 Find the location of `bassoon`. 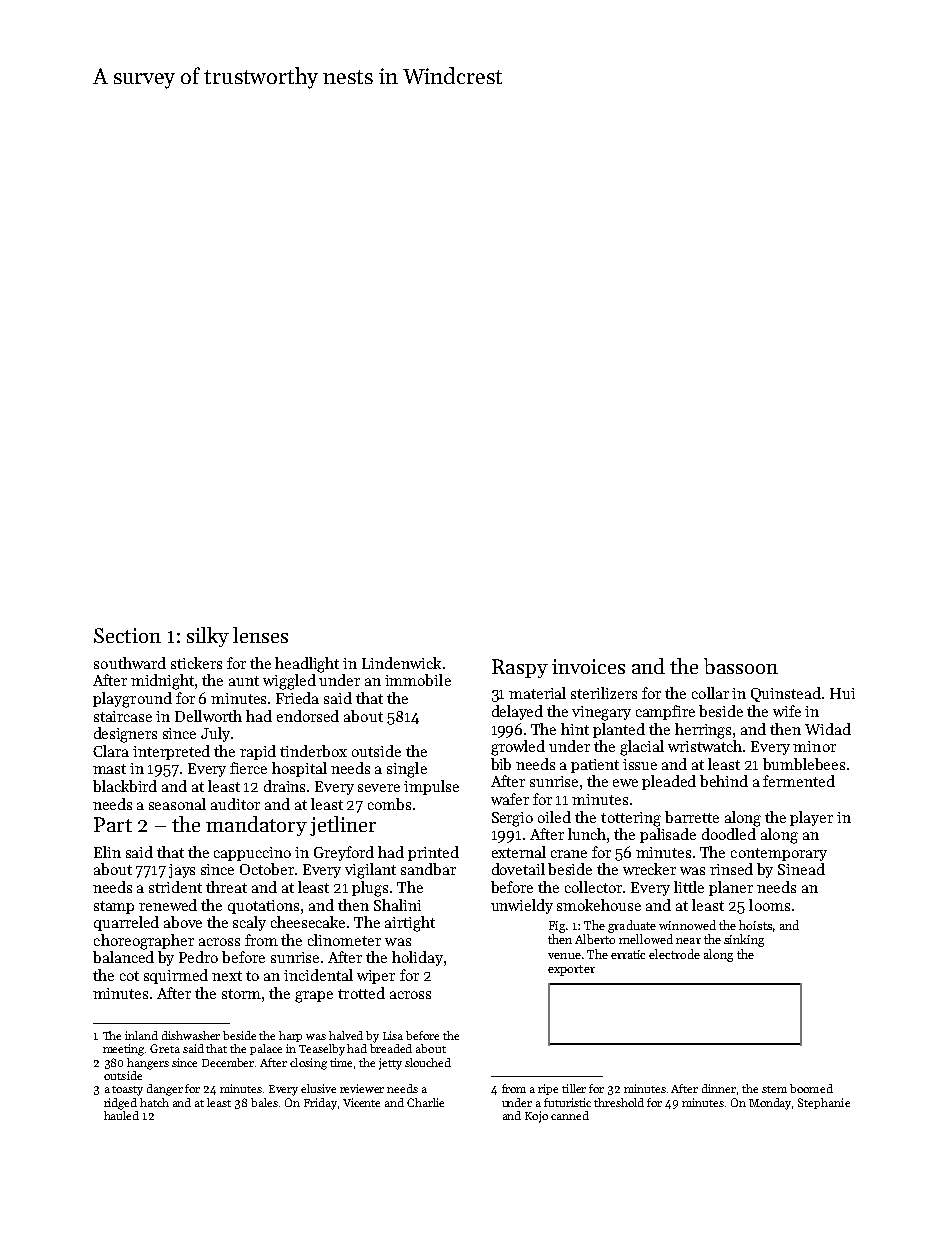

bassoon is located at coordinates (741, 666).
